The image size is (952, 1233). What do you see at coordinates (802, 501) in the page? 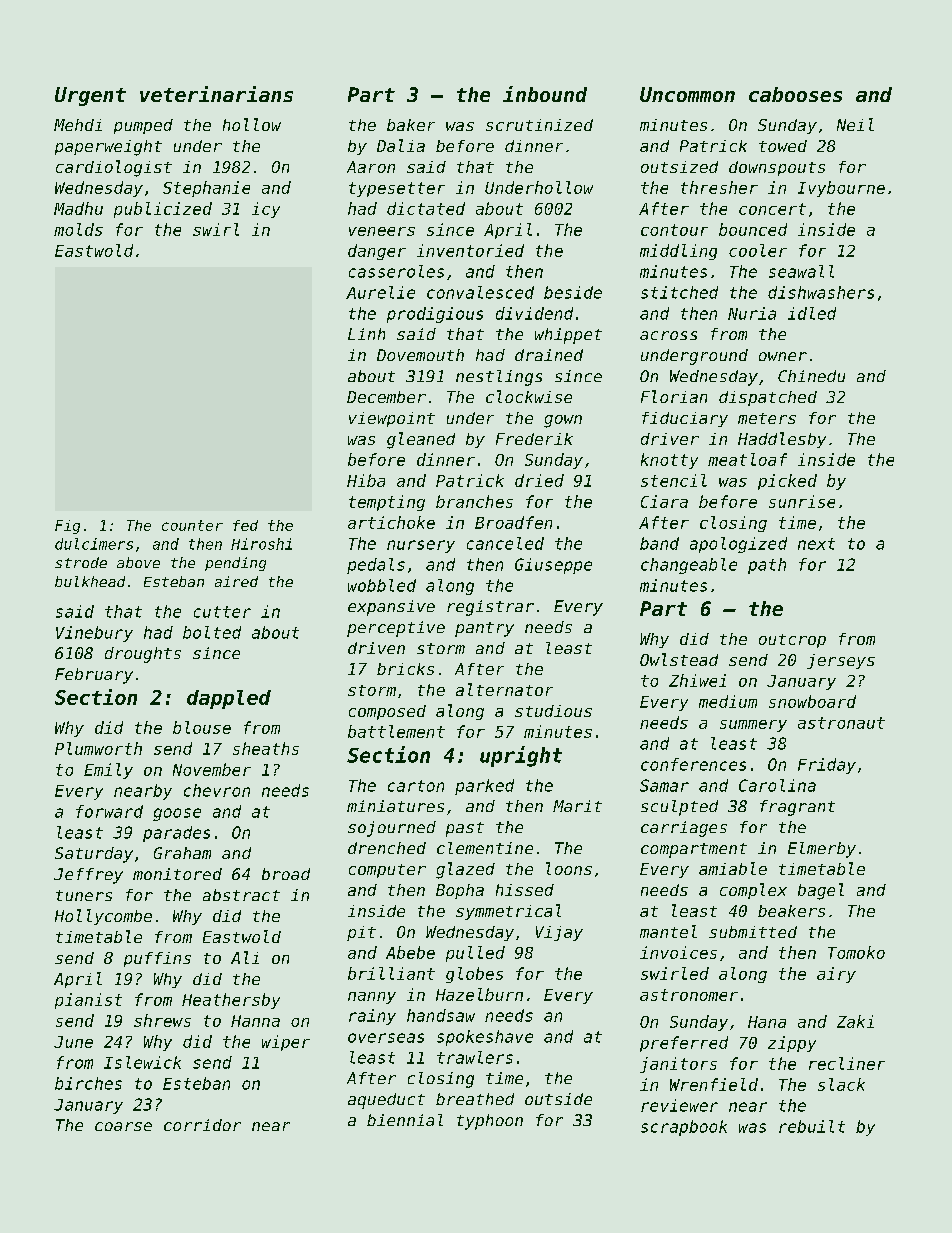
I see `sunrise` at bounding box center [802, 501].
